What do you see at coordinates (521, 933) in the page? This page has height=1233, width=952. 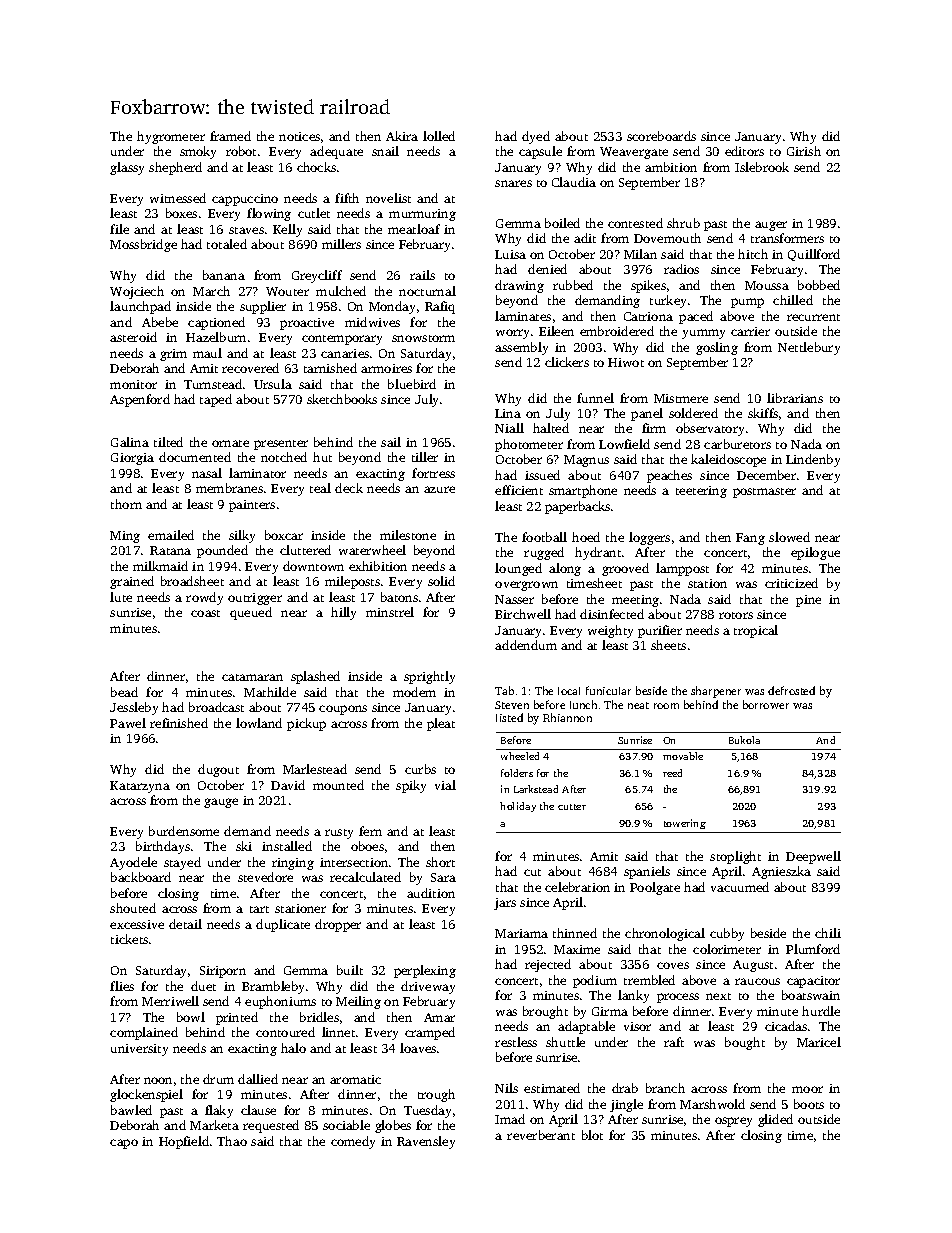 I see `Mariama` at bounding box center [521, 933].
